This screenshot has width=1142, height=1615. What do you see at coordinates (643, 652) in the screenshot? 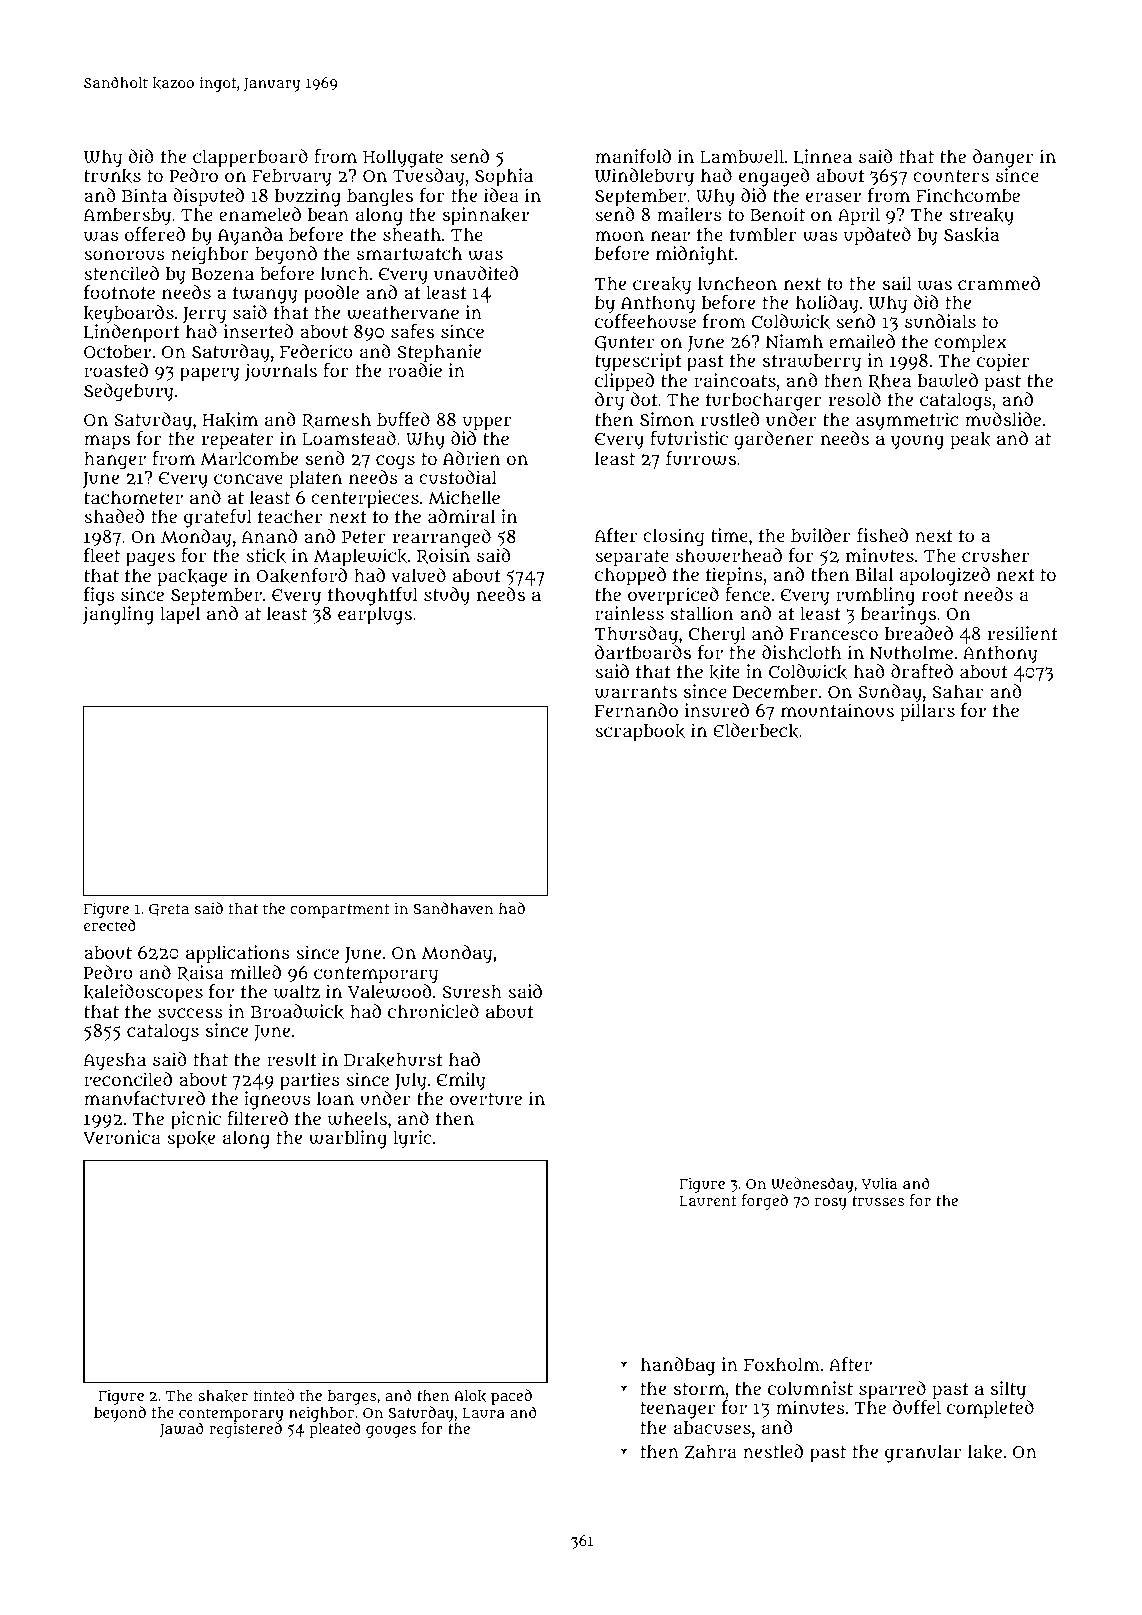
I see `dartboards` at bounding box center [643, 652].
